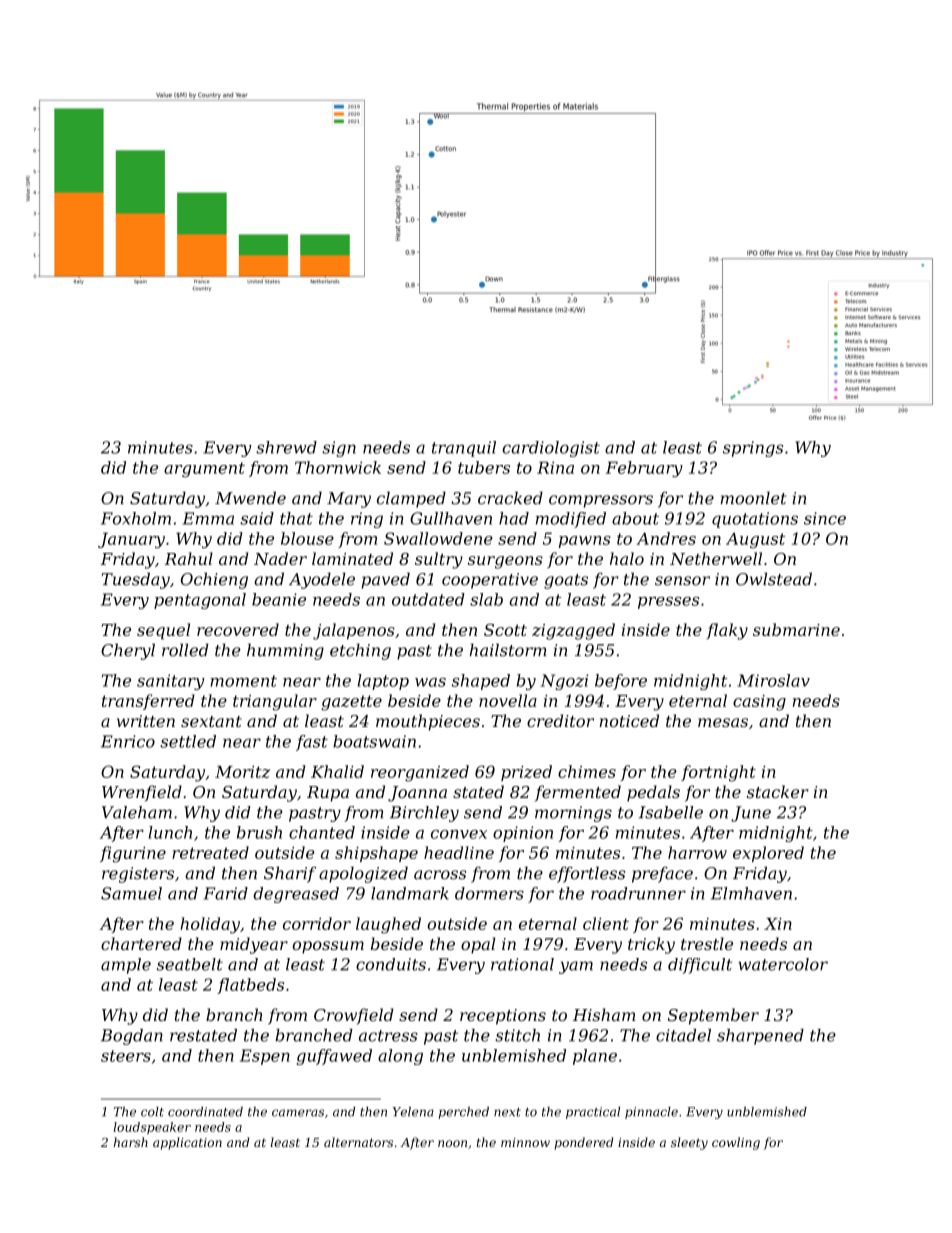 This document has height=1233, width=952. I want to click on sharpened, so click(760, 1037).
